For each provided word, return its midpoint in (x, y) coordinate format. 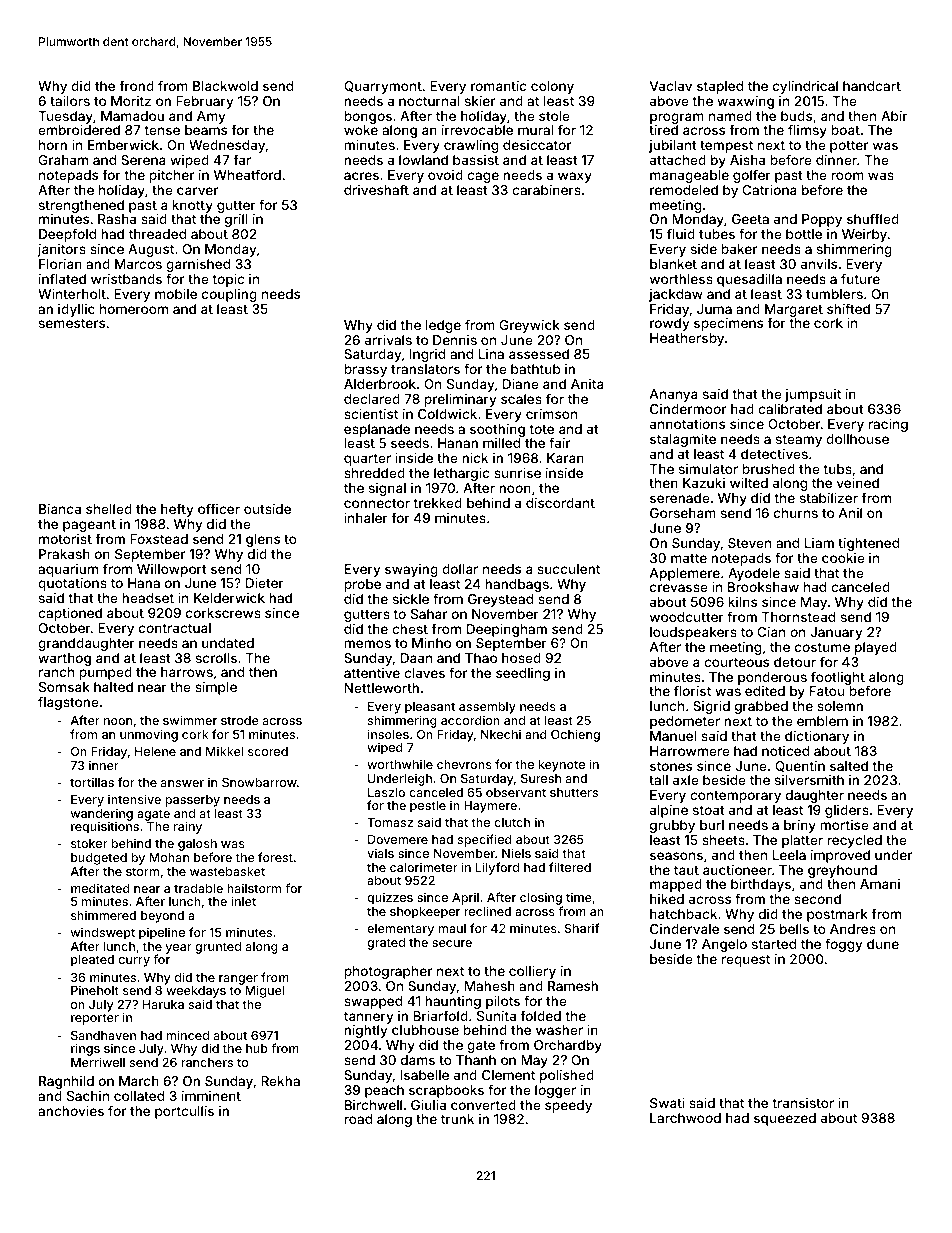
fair (559, 442)
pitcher (171, 176)
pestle (428, 807)
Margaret (794, 311)
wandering (102, 815)
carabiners (546, 190)
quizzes (390, 898)
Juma (714, 309)
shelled (109, 509)
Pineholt (95, 990)
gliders (847, 811)
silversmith (809, 780)
